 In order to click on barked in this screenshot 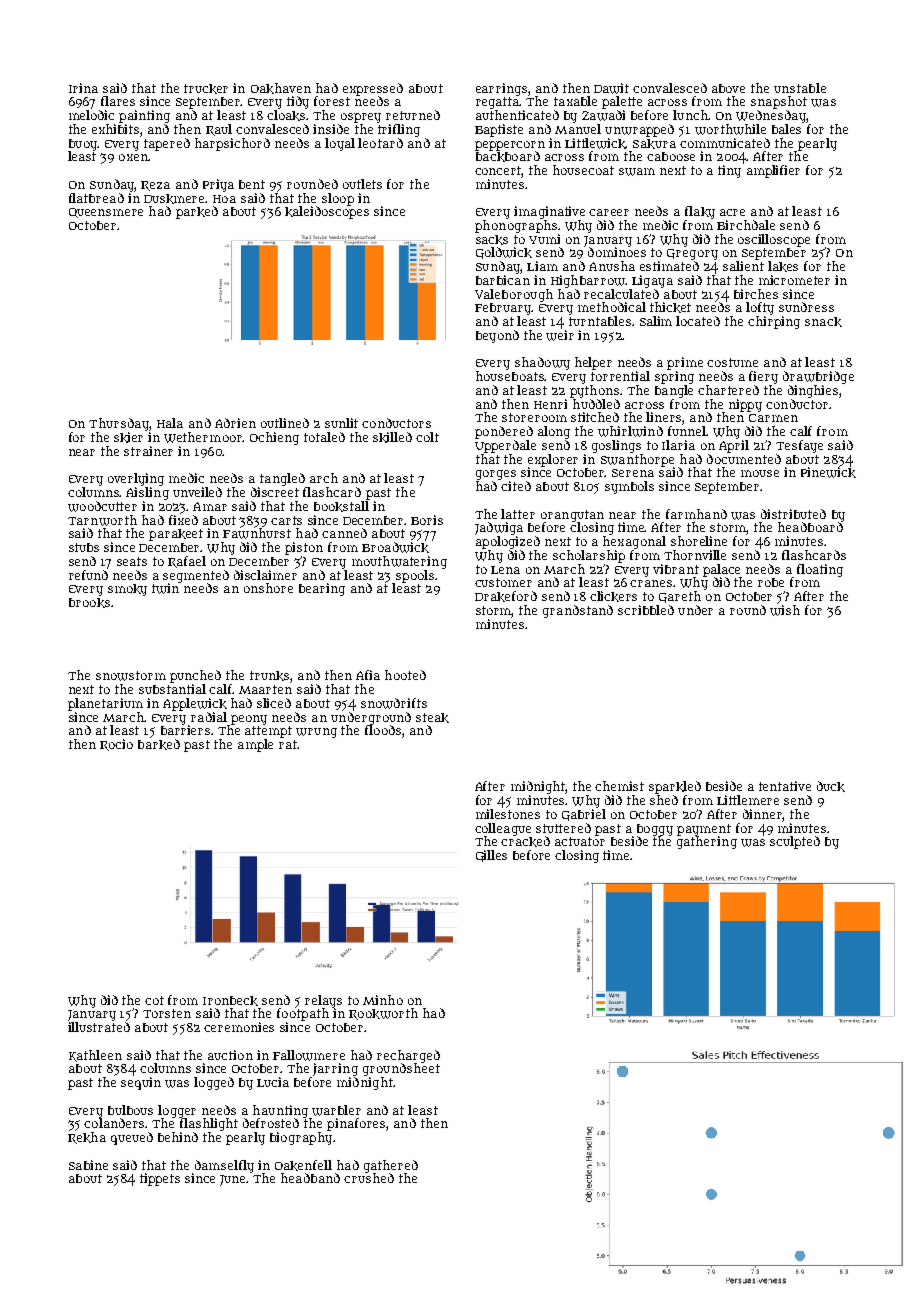, I will do `click(159, 744)`.
